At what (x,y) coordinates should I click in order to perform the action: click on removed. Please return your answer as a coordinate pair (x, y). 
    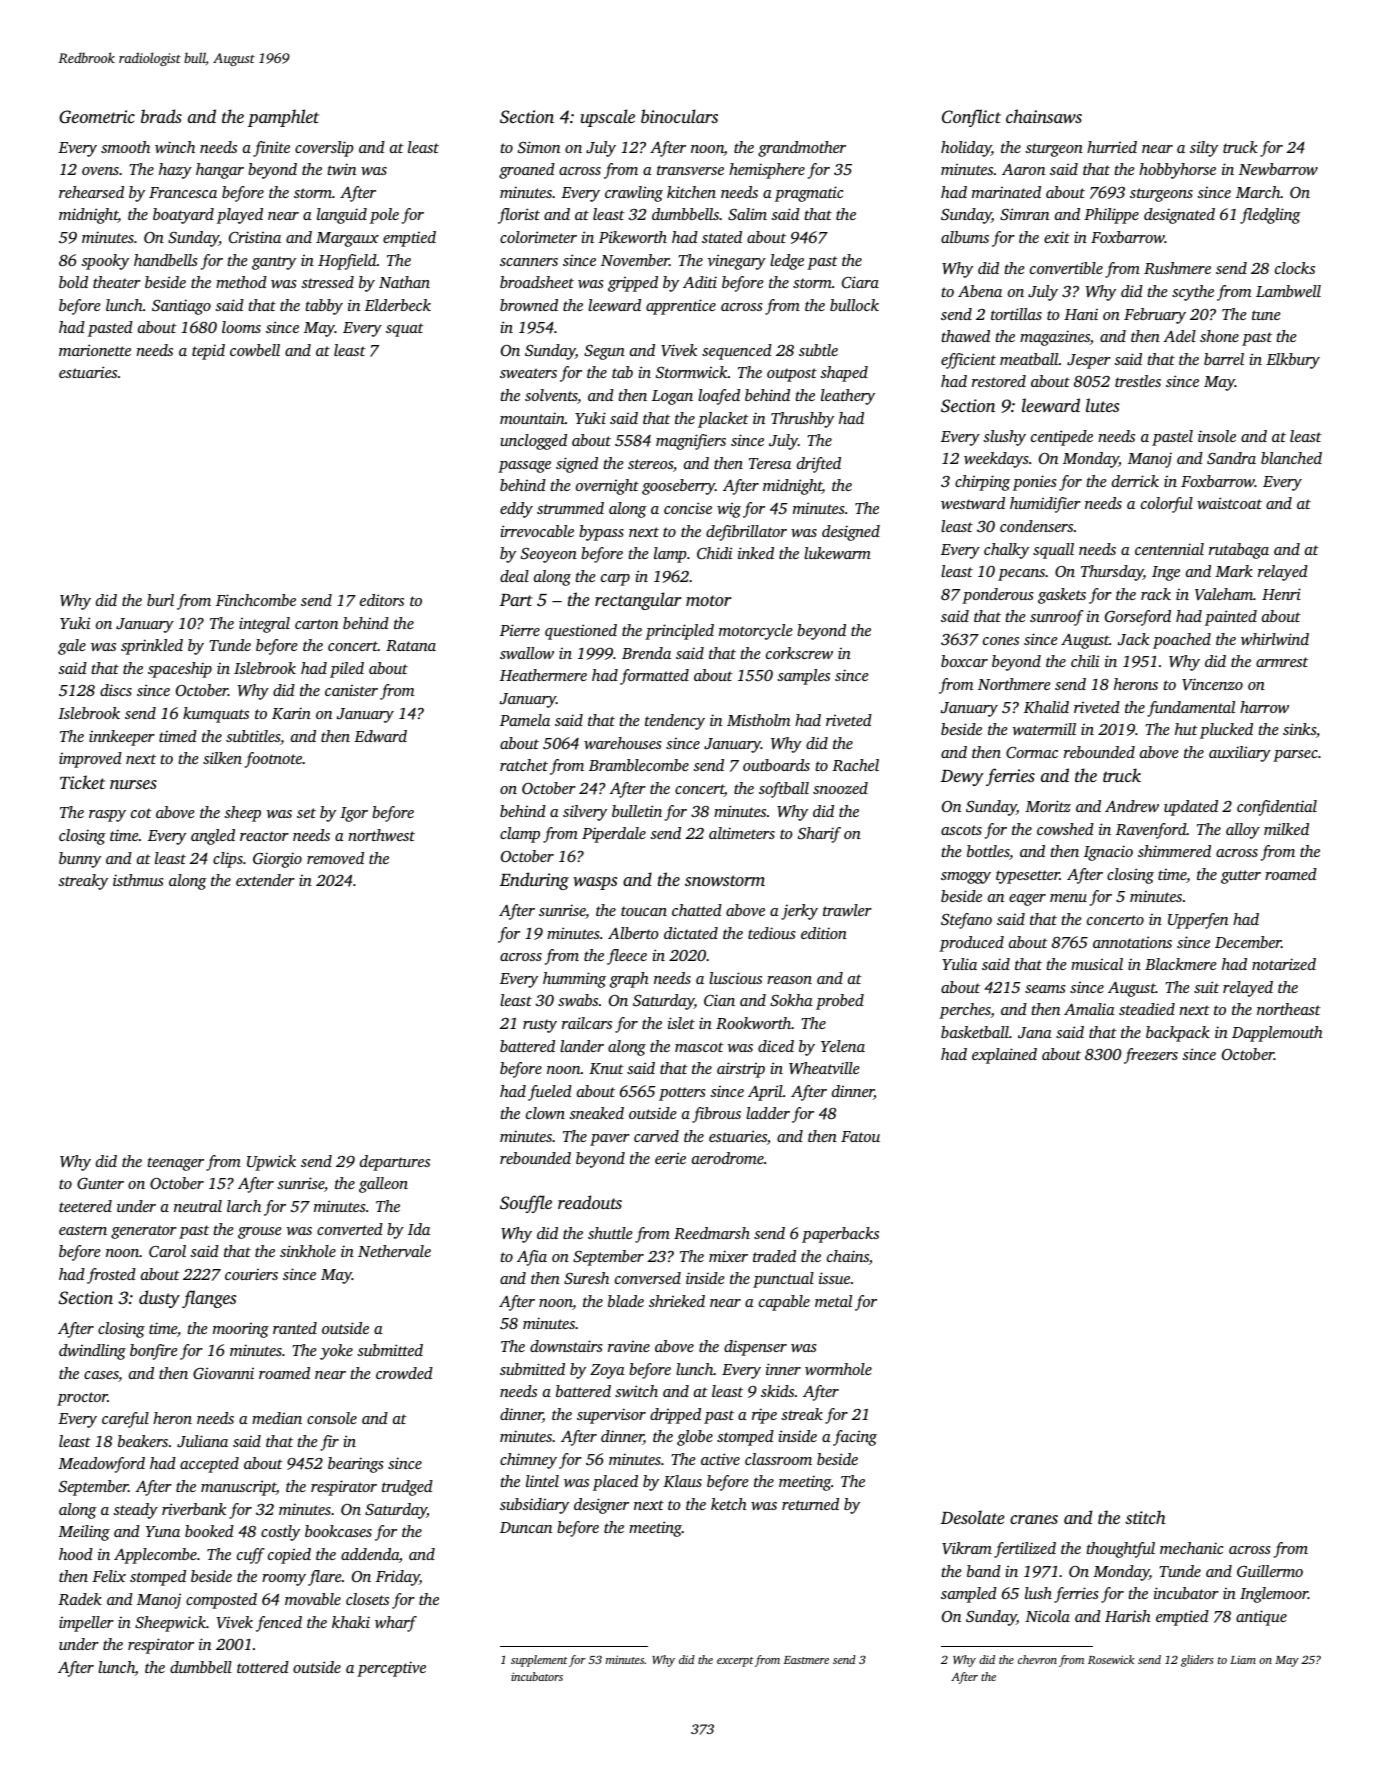
    Looking at the image, I should click on (335, 858).
